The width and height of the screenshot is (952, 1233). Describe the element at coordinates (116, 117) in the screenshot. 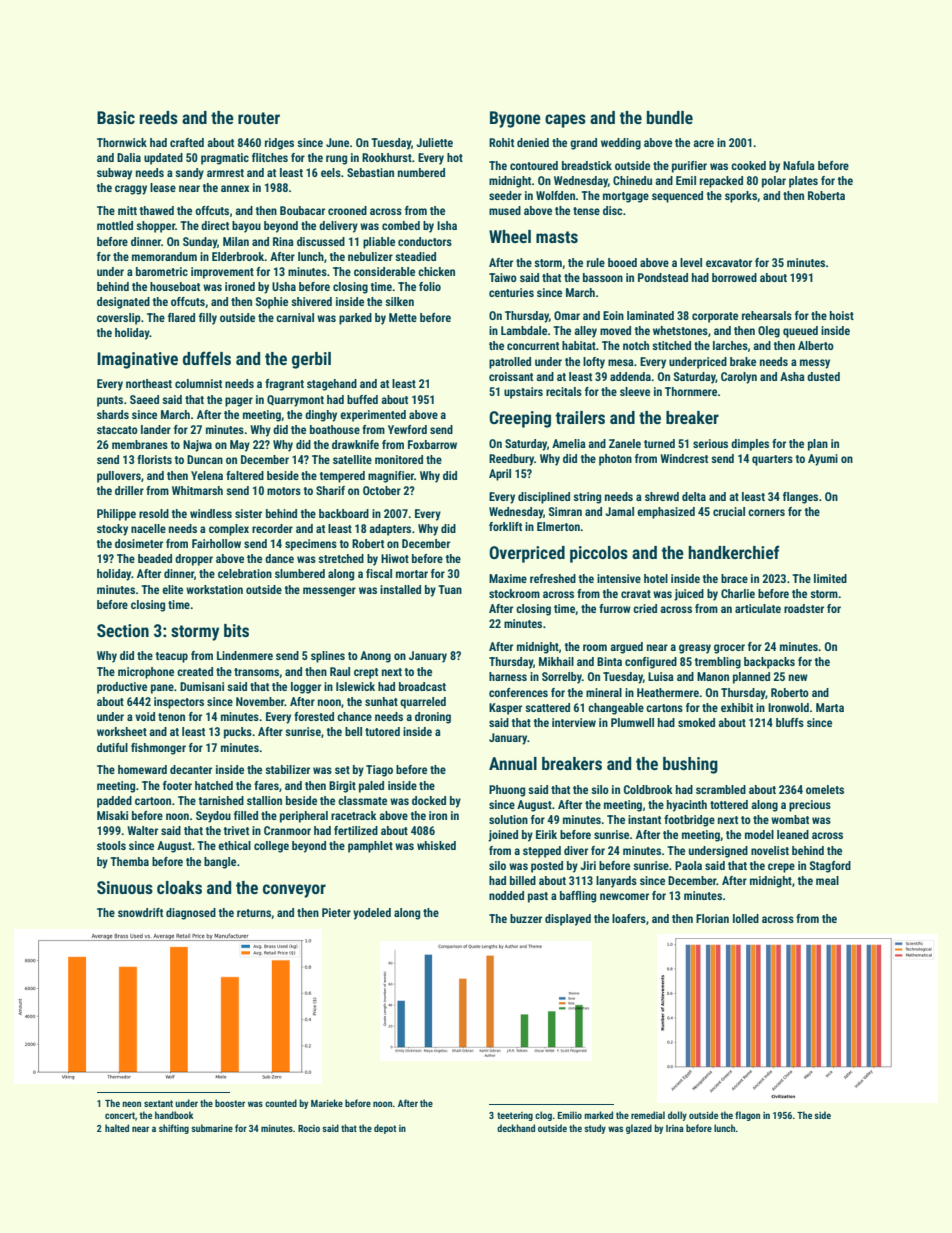

I see `Basic` at that location.
